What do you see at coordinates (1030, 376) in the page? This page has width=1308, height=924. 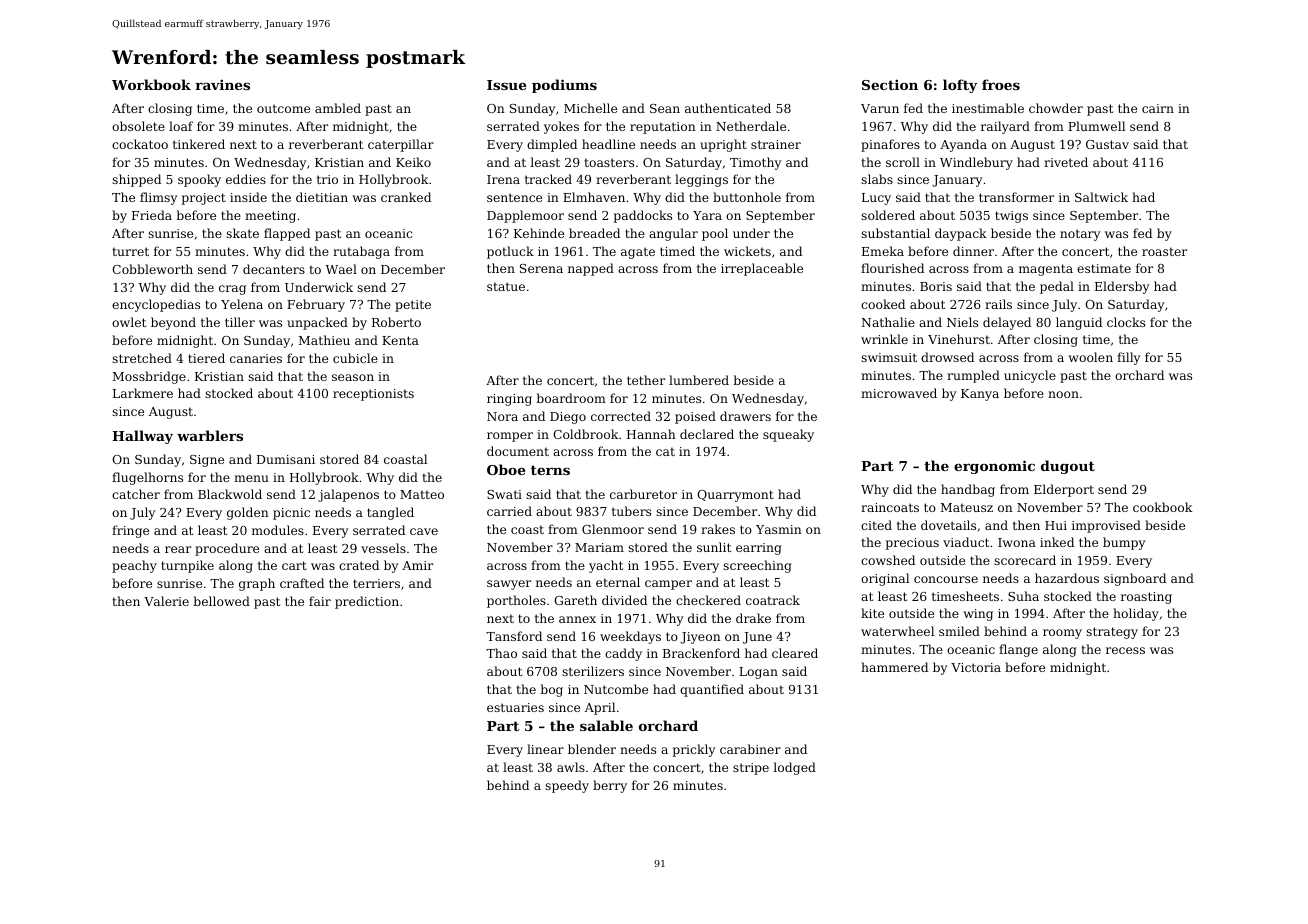 I see `unicycle` at bounding box center [1030, 376].
